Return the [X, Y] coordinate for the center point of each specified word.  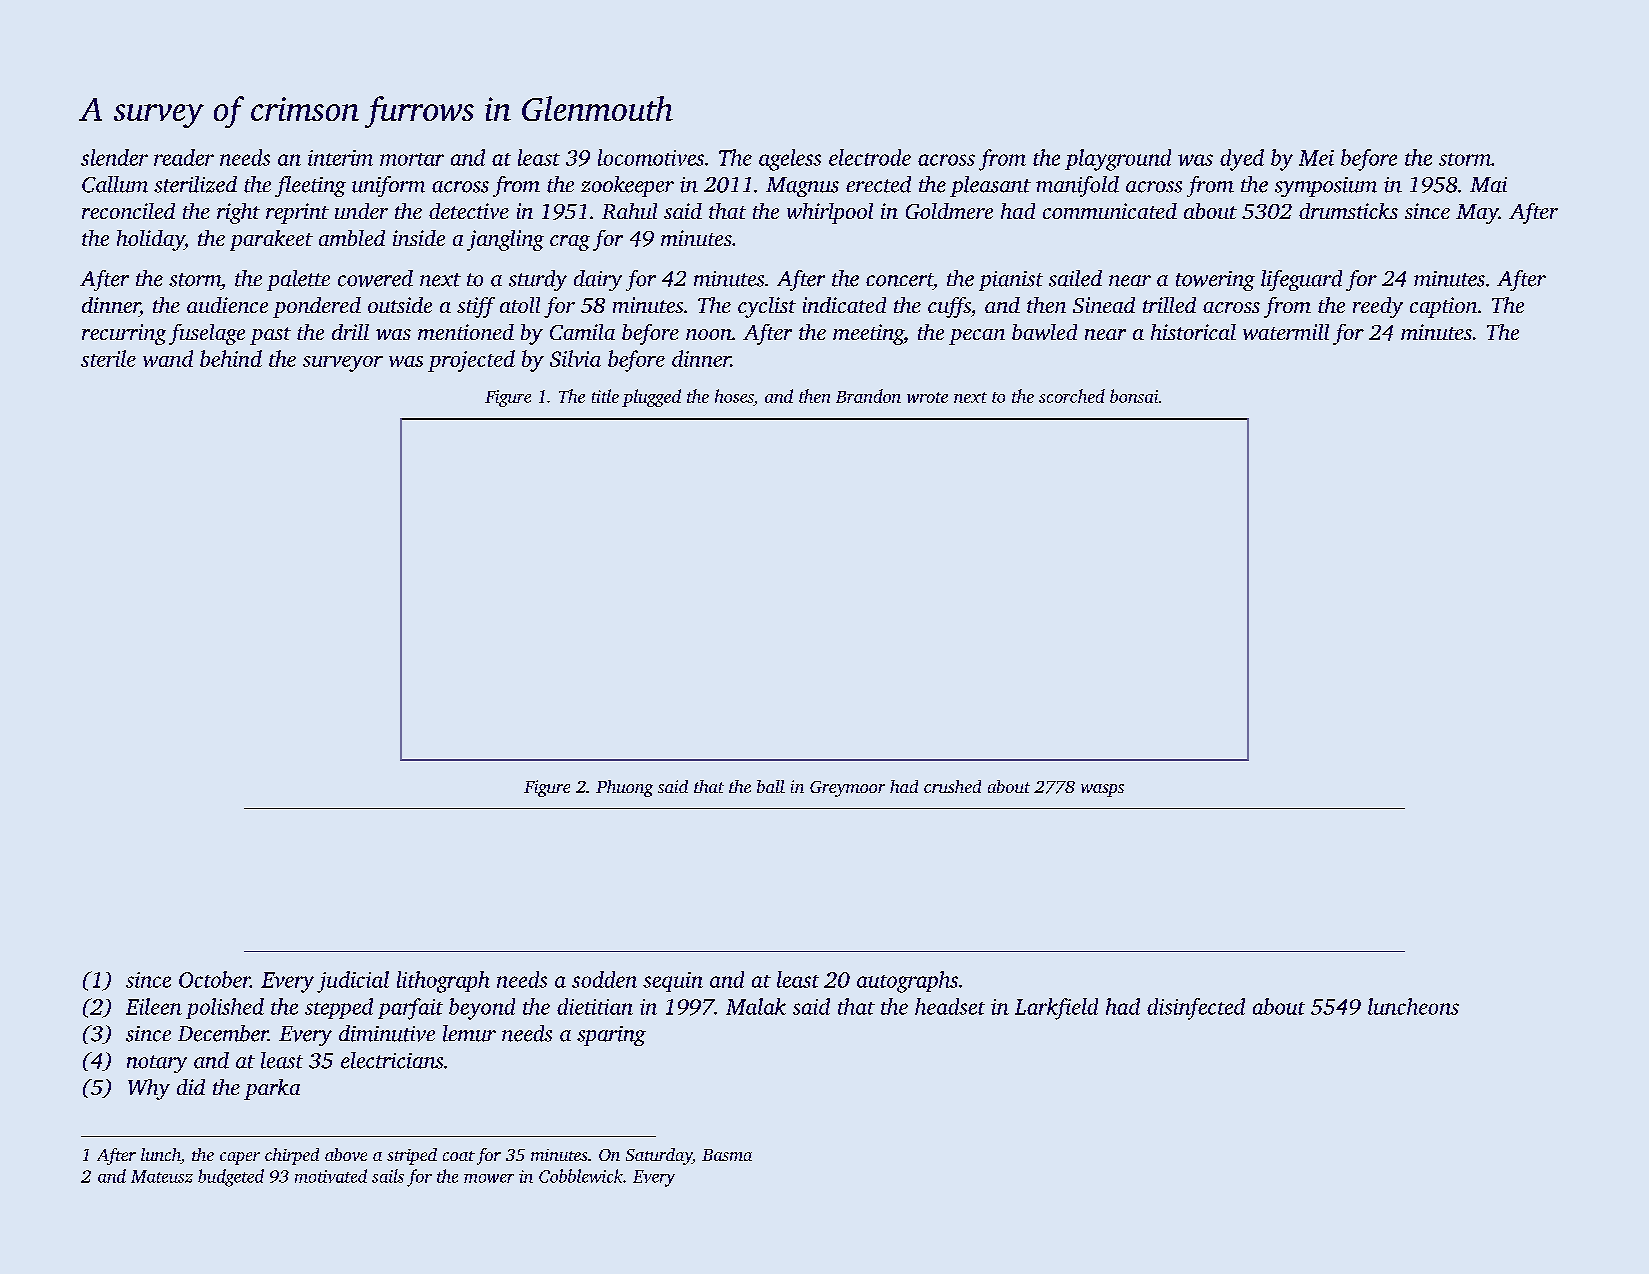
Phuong [624, 788]
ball [771, 786]
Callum [115, 184]
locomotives [651, 157]
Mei [1316, 158]
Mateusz [162, 1176]
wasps [1102, 790]
